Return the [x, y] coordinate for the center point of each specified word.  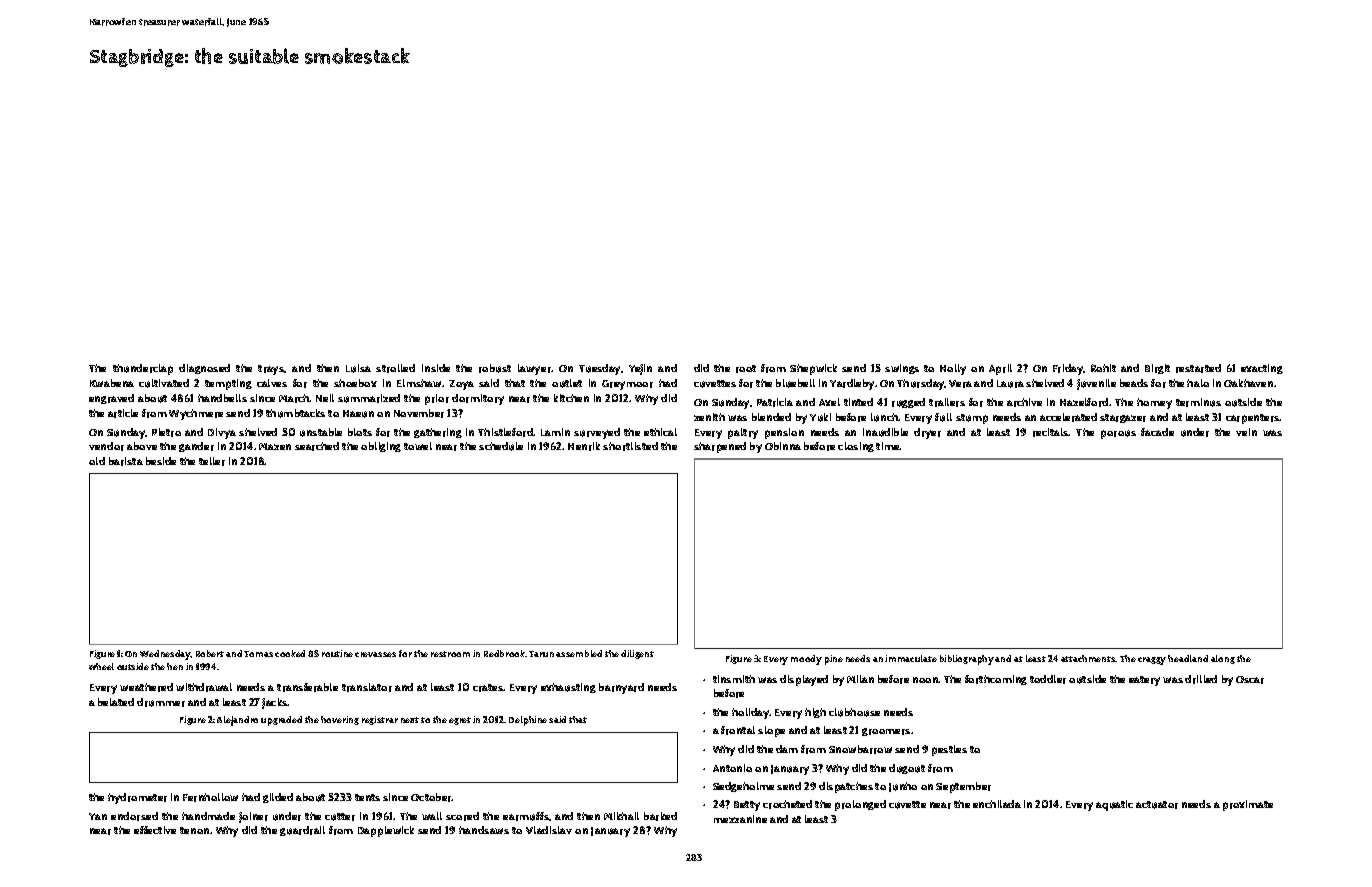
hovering [340, 720]
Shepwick [813, 369]
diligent [637, 654]
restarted [1198, 368]
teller [212, 461]
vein [1246, 432]
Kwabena [112, 383]
